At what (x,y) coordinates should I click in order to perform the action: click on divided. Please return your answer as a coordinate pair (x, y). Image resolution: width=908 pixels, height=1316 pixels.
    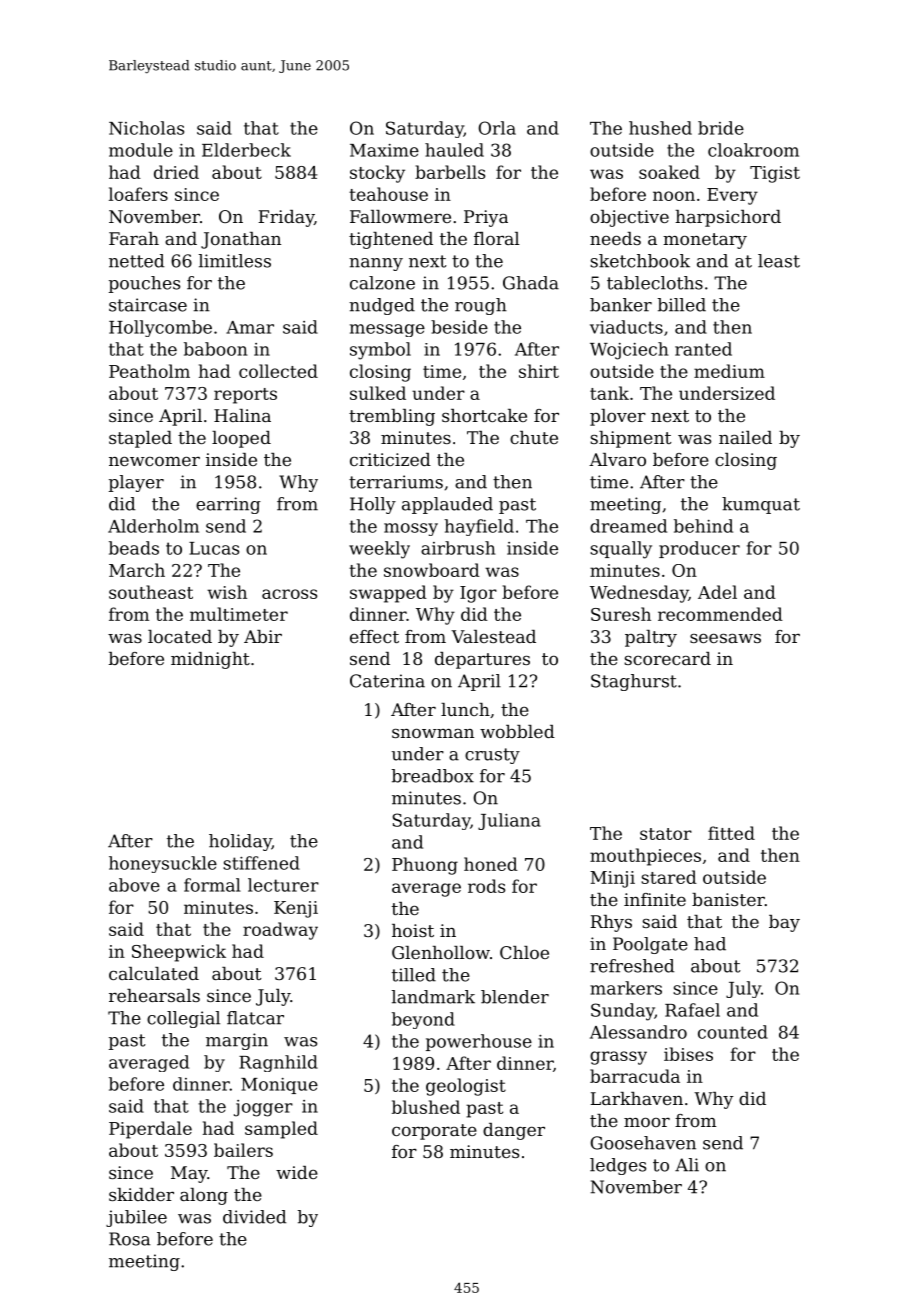
    Looking at the image, I should click on (254, 1217).
